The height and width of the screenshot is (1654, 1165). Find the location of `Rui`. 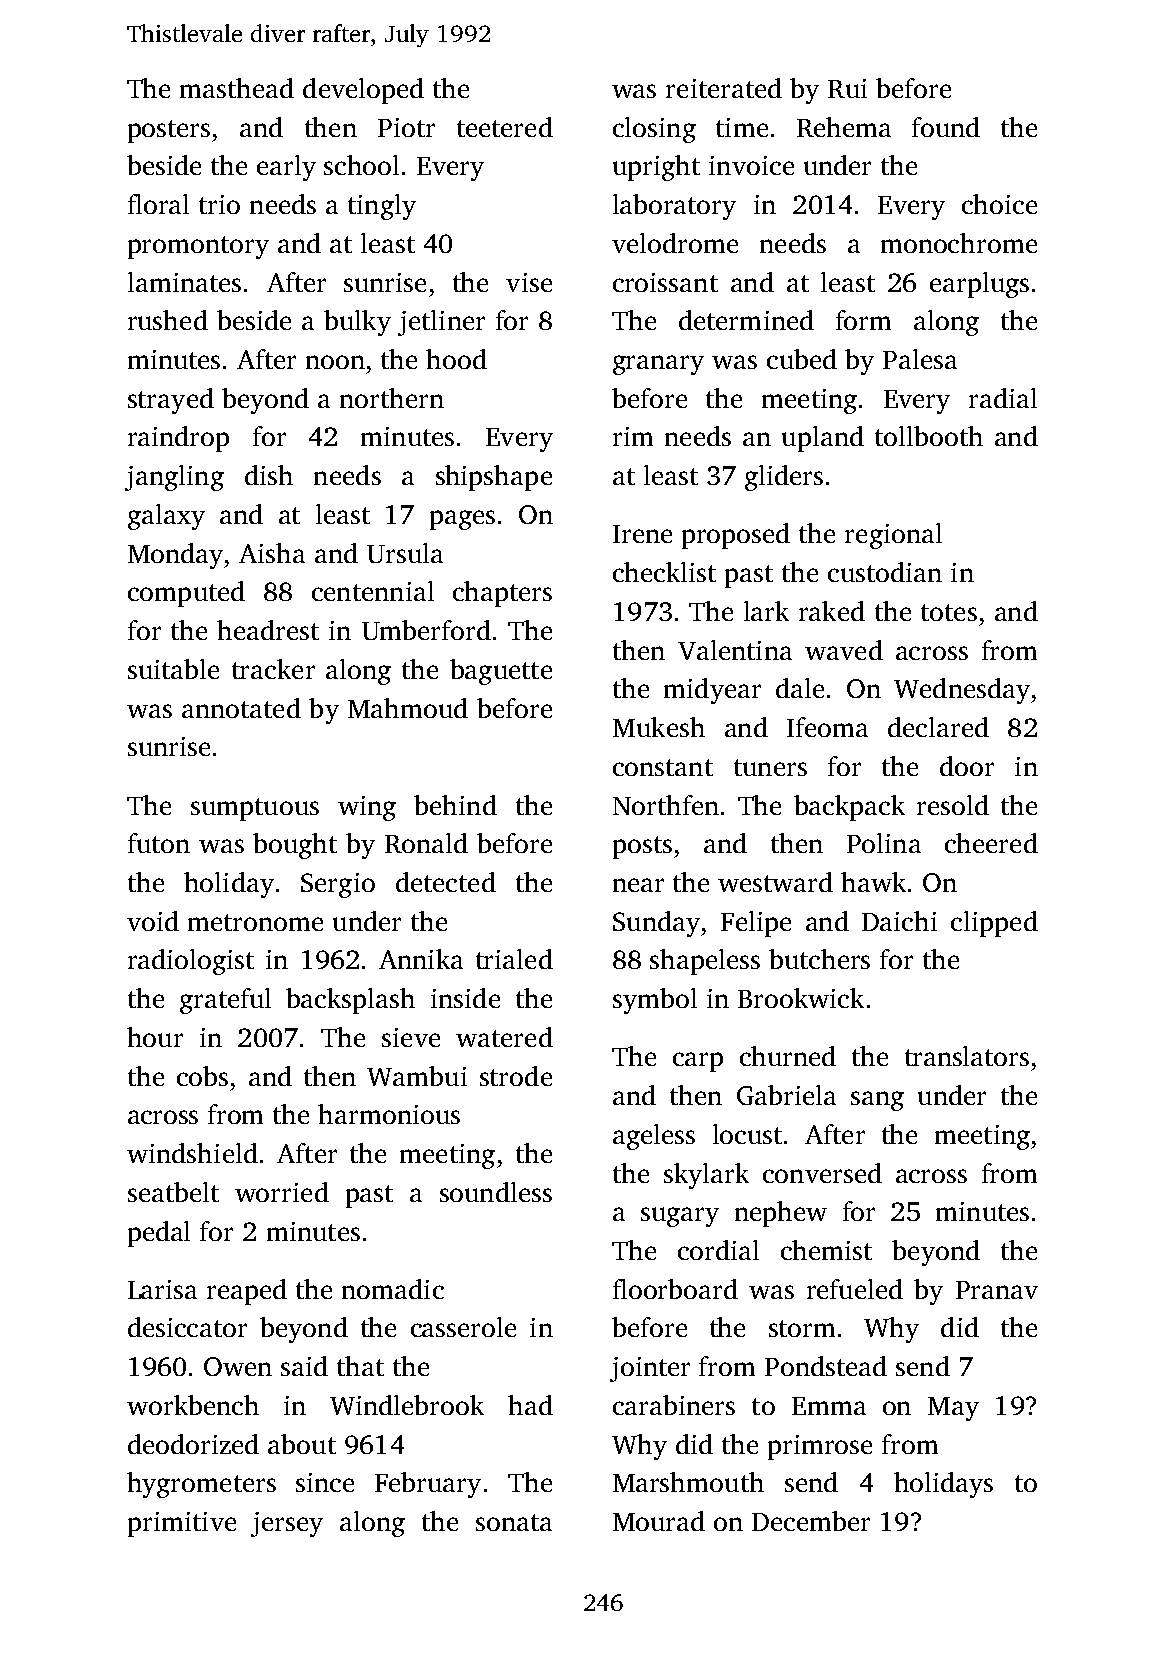

Rui is located at coordinates (847, 88).
